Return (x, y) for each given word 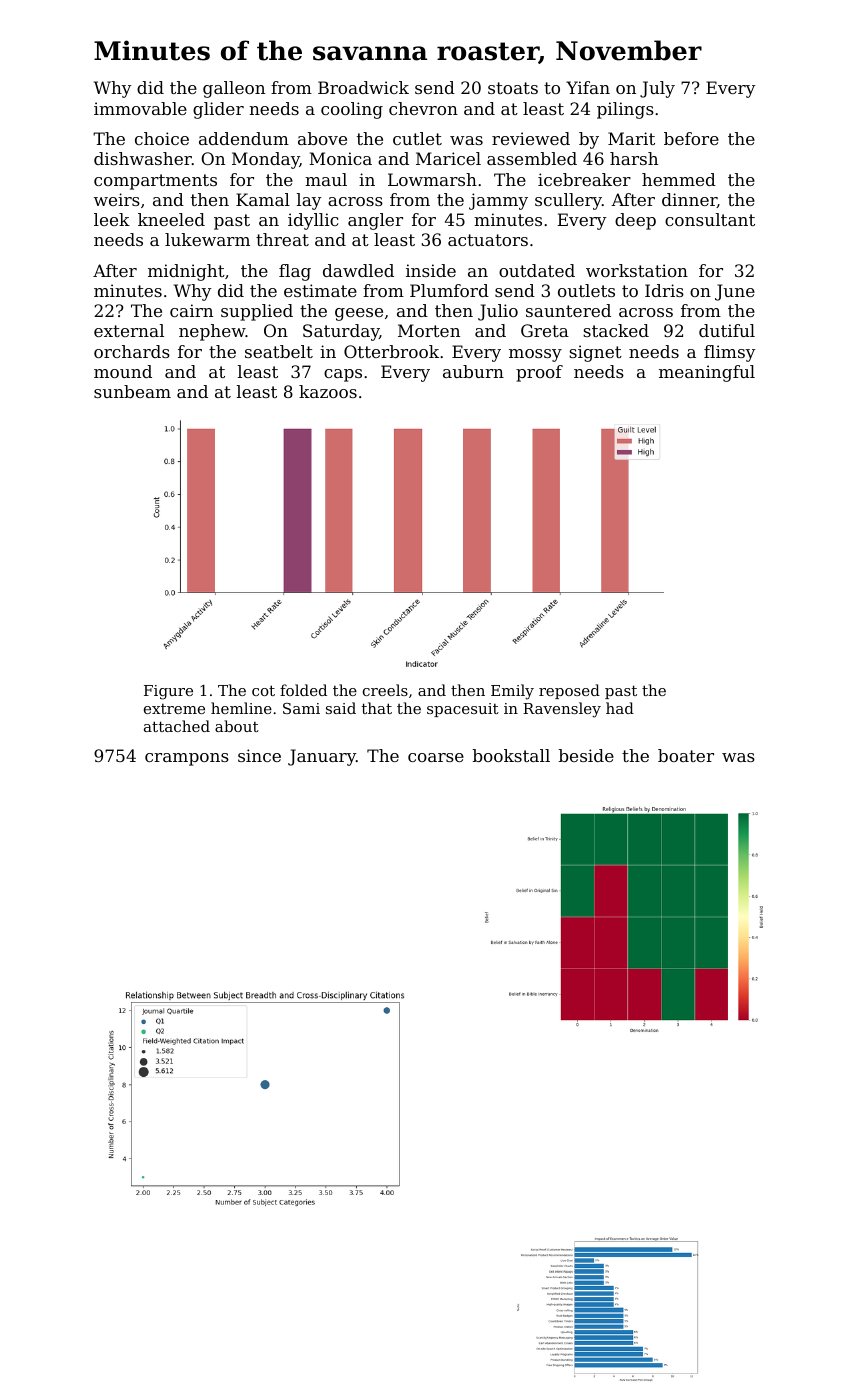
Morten (429, 330)
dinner (689, 200)
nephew (212, 332)
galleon (234, 89)
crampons (187, 759)
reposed (569, 691)
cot (263, 690)
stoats (513, 88)
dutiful (727, 330)
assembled (532, 158)
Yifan (588, 87)
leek (112, 219)
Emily (512, 692)
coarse (436, 757)
